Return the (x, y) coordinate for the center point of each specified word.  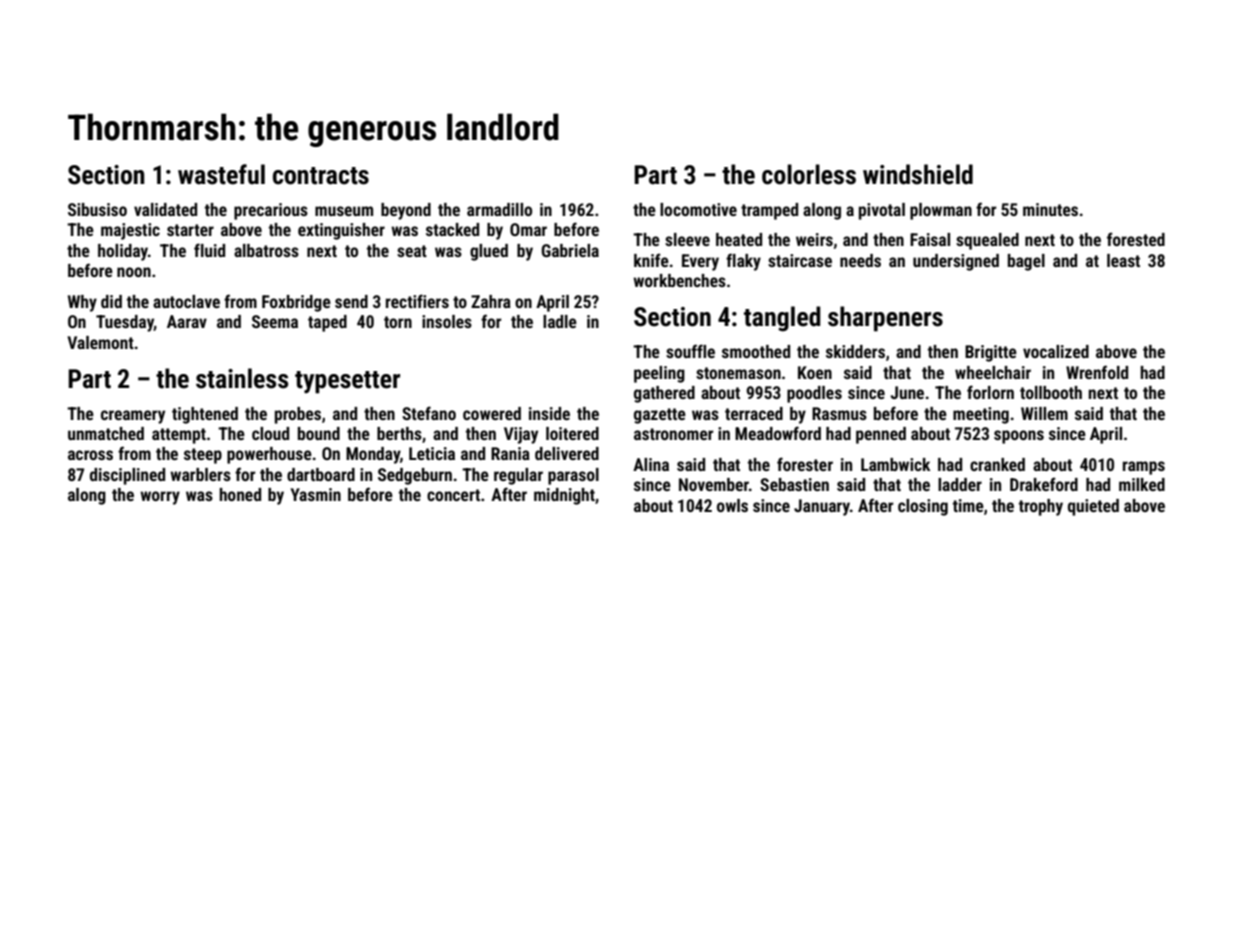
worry (160, 498)
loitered (572, 433)
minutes (1050, 209)
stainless (242, 378)
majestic (130, 231)
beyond (406, 211)
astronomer (673, 434)
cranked (997, 464)
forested (1136, 239)
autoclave (186, 301)
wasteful (221, 174)
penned (881, 435)
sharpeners (885, 319)
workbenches (679, 280)
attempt (179, 436)
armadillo (499, 209)
